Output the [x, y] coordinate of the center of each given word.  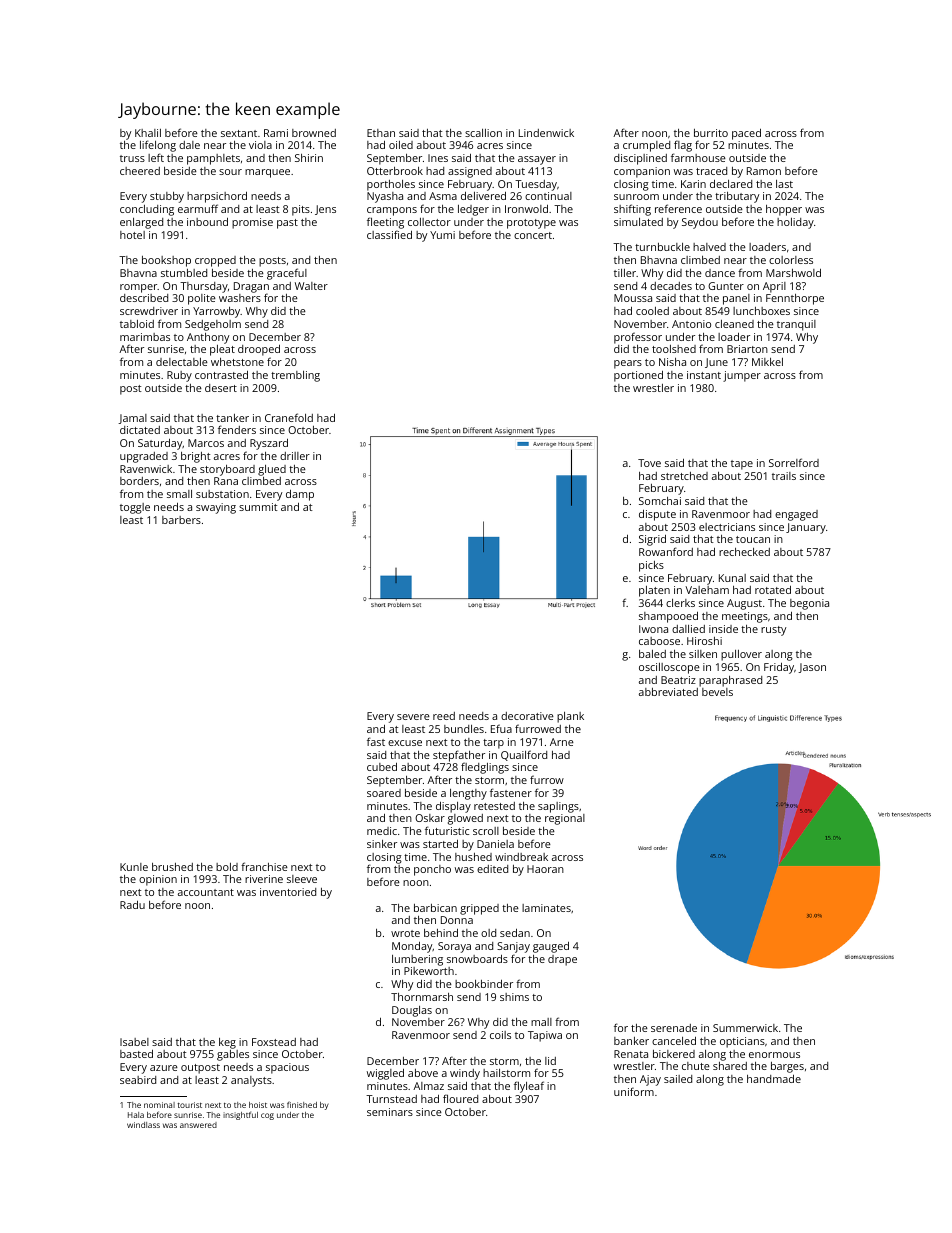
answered [198, 1125]
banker [631, 1041]
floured [460, 1098]
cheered [140, 171]
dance [720, 273]
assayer [537, 160]
